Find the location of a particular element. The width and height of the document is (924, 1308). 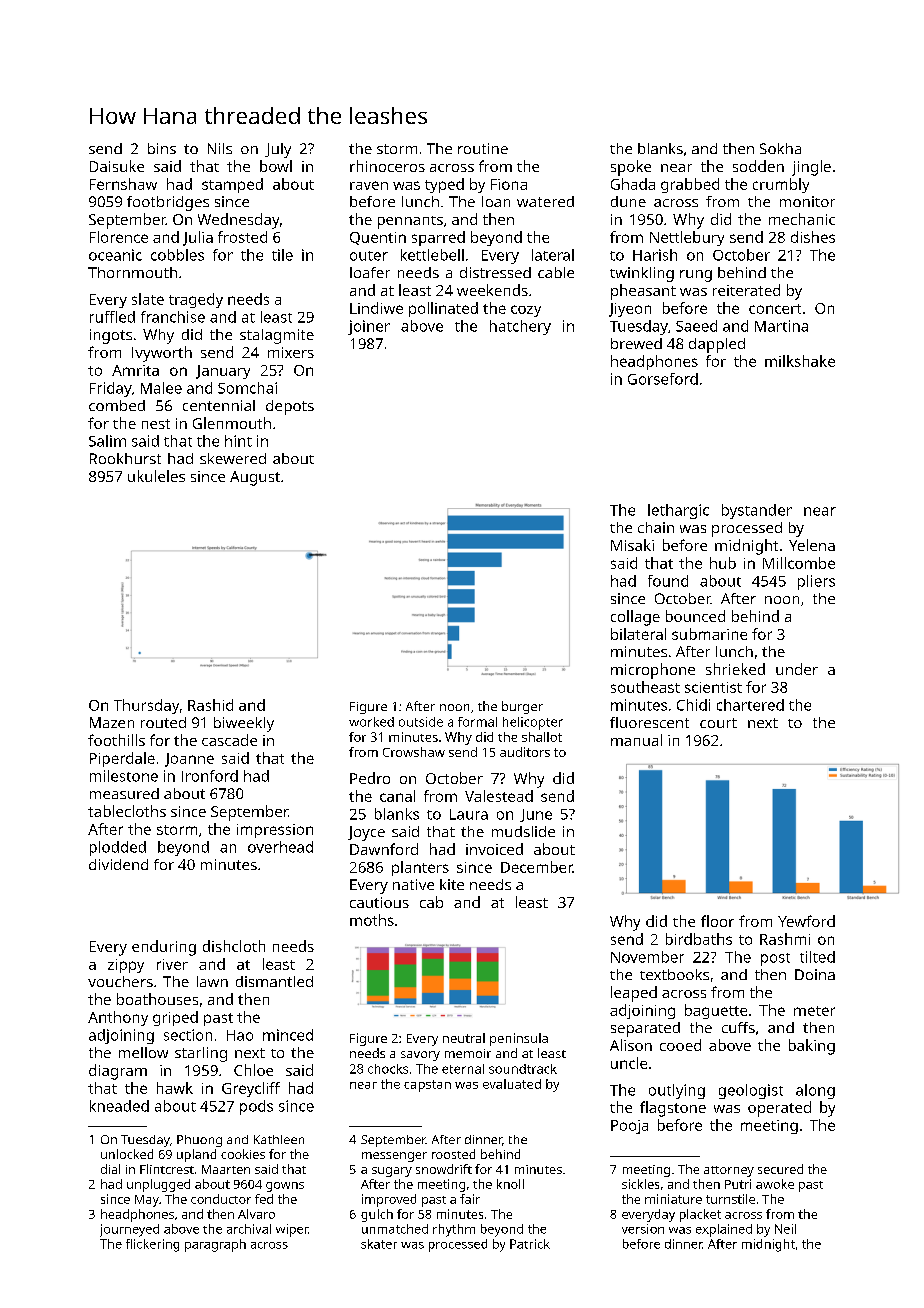

Mazen is located at coordinates (112, 722).
